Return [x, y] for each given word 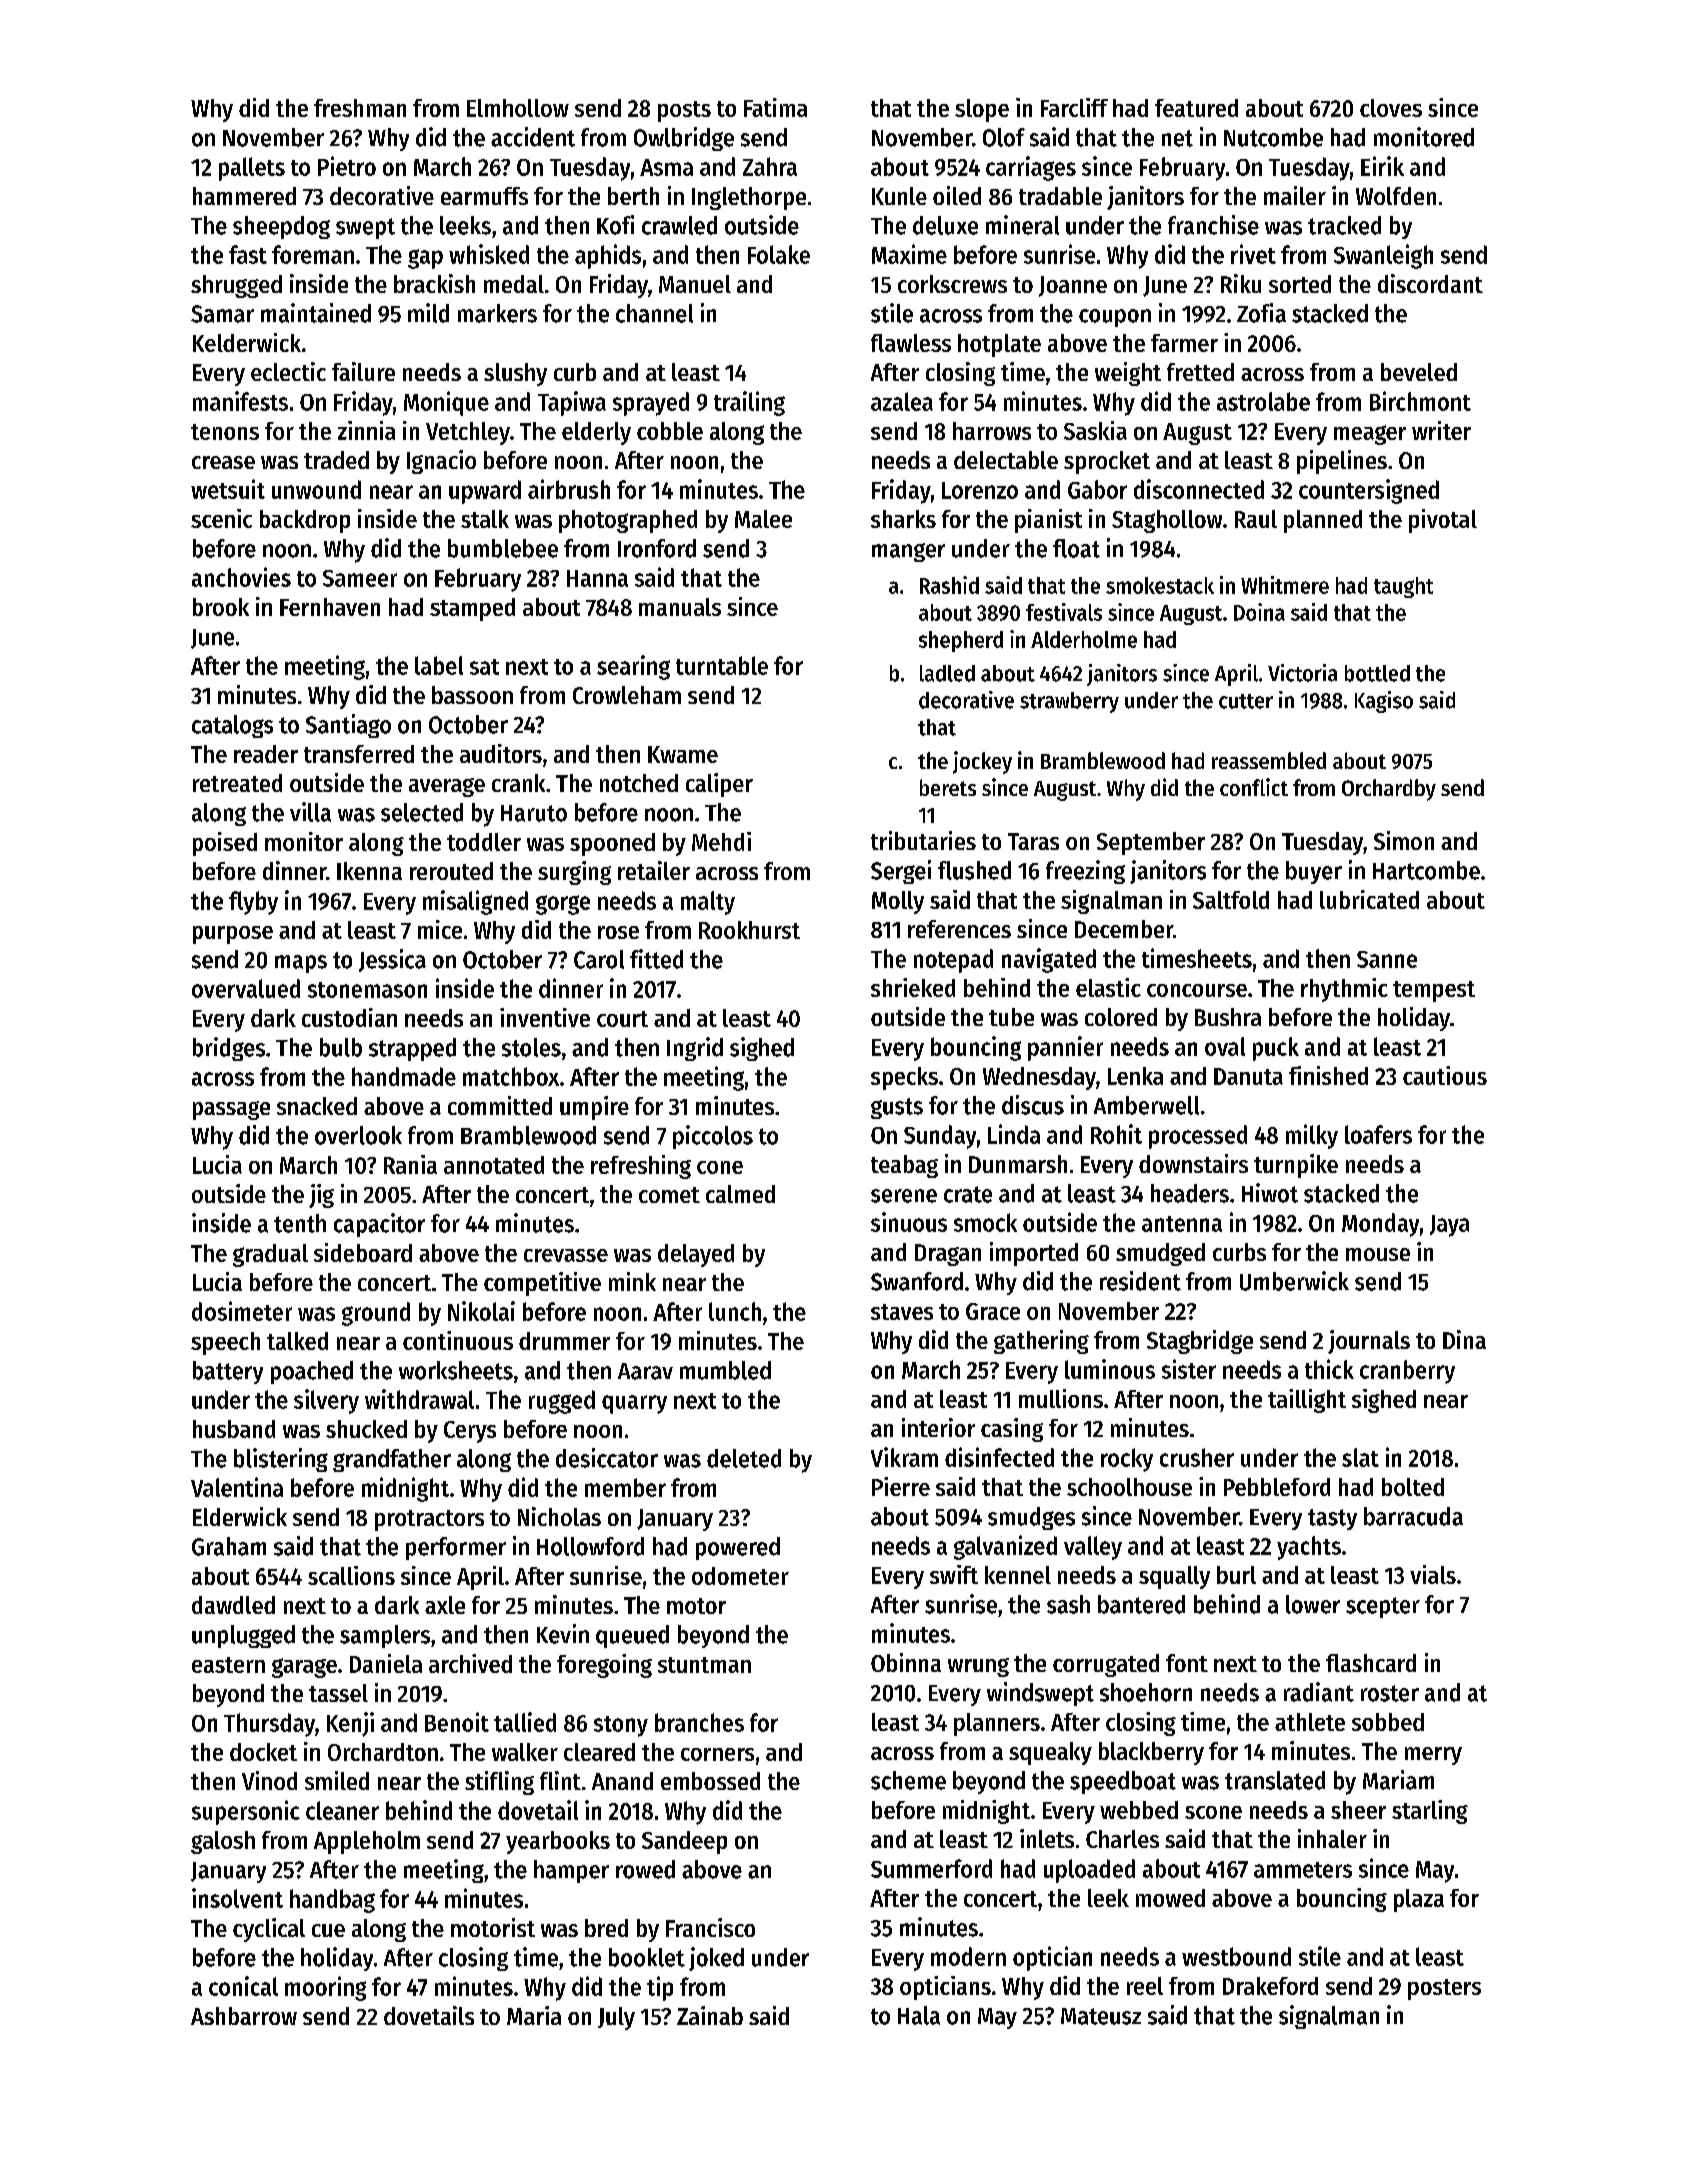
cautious [1445, 1075]
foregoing [604, 1666]
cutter [1246, 701]
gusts [897, 1108]
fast [248, 254]
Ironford [657, 548]
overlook [358, 1135]
